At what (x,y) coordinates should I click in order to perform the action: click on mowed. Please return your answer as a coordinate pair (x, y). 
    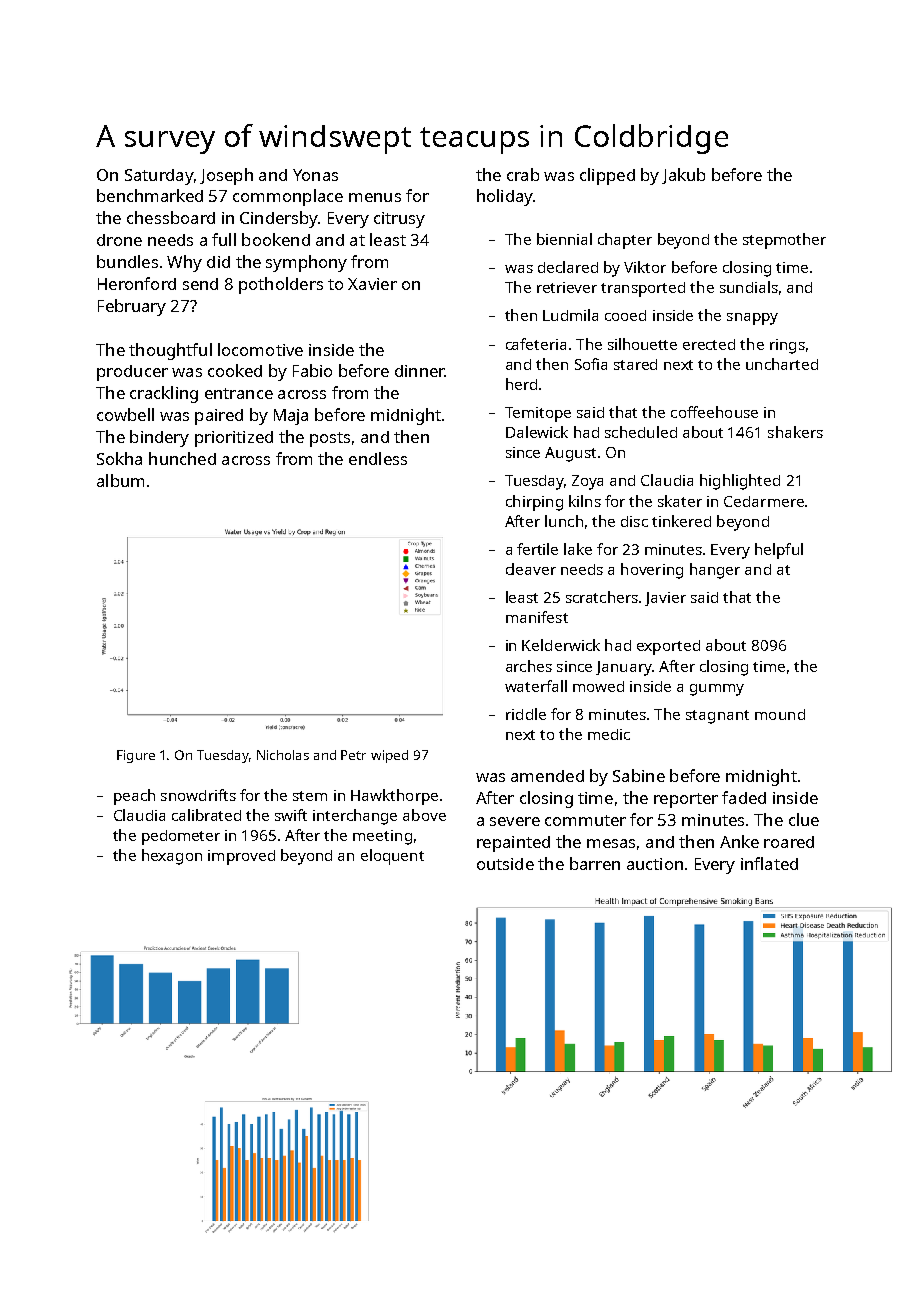
    Looking at the image, I should click on (598, 686).
